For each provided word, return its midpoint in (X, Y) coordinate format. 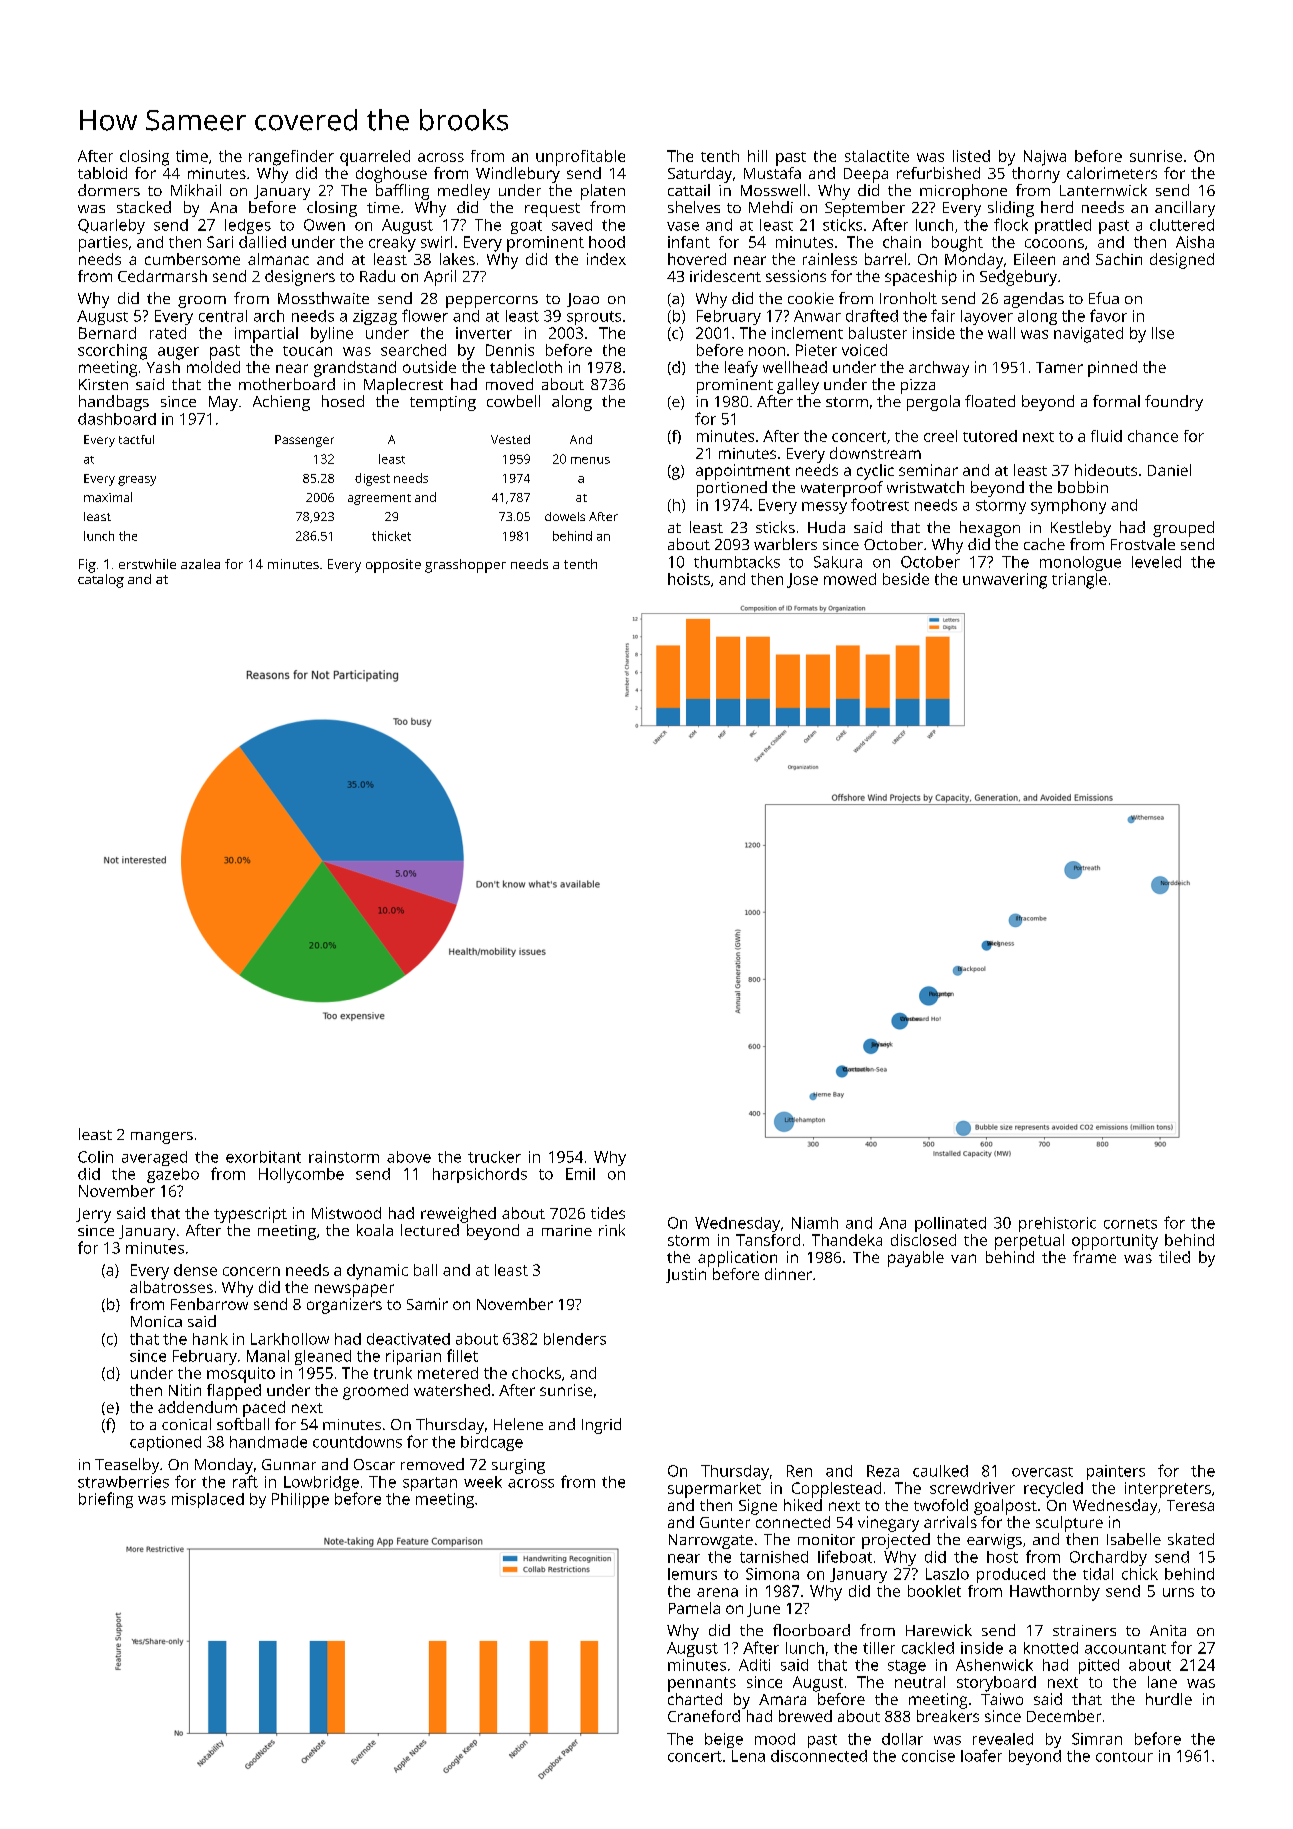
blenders (575, 1339)
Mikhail (196, 190)
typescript (250, 1215)
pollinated (950, 1224)
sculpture (1069, 1524)
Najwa (1045, 158)
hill (757, 156)
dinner (788, 1274)
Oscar (374, 1464)
